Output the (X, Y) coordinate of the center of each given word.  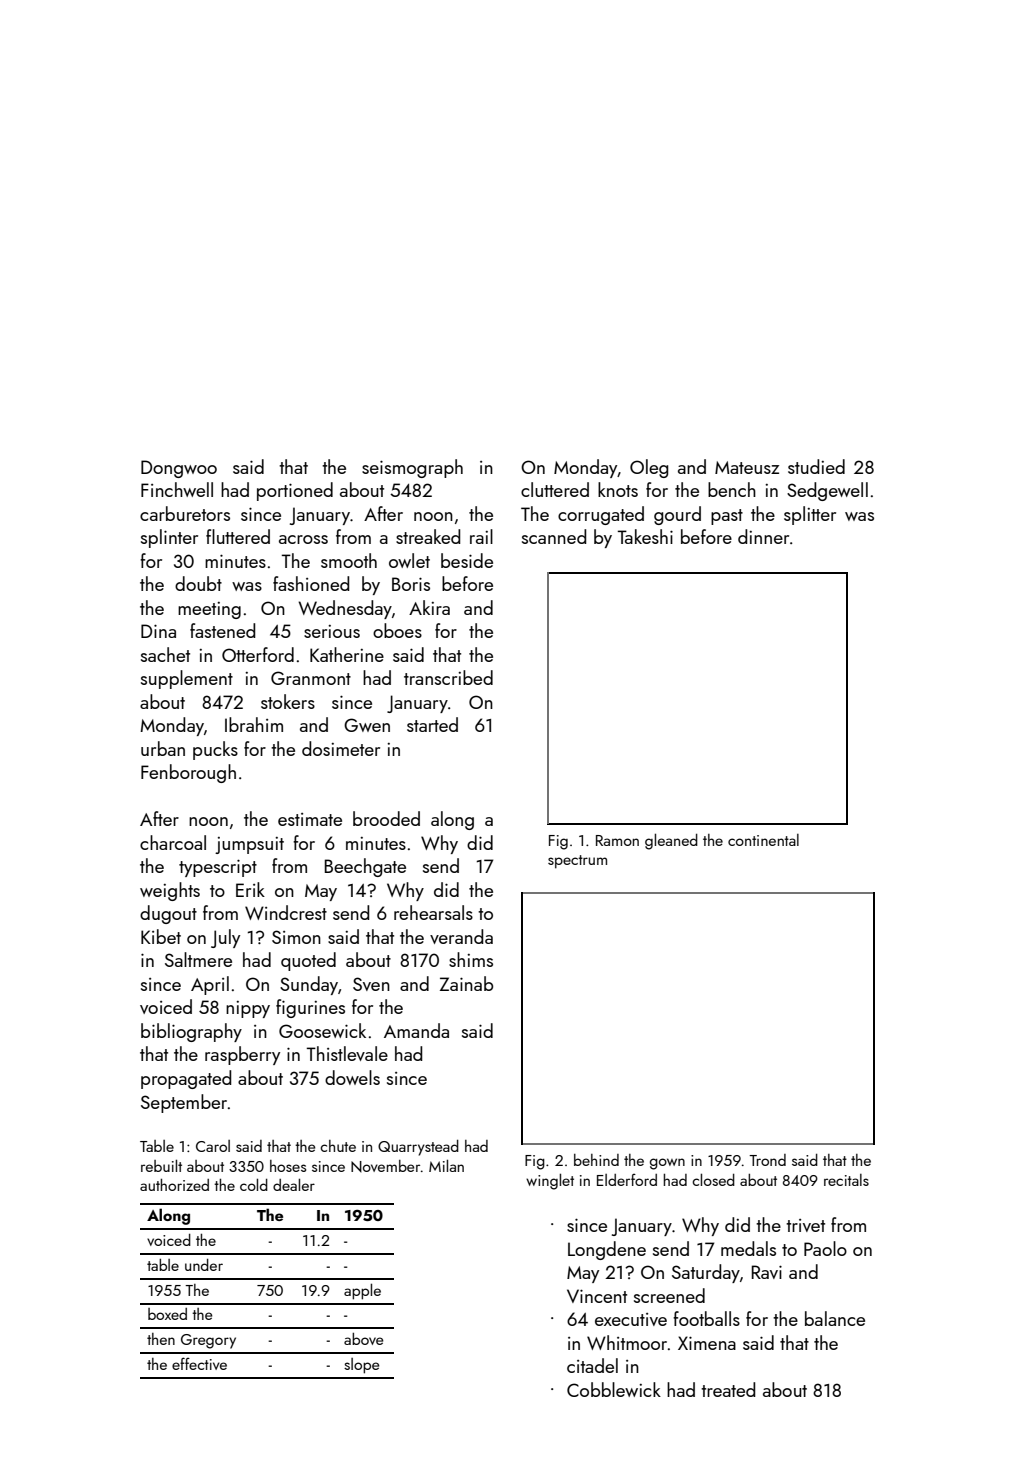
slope (361, 1366)
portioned (295, 491)
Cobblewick (614, 1389)
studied (816, 466)
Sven (371, 984)
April (210, 985)
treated (728, 1389)
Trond (767, 1160)
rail (481, 536)
